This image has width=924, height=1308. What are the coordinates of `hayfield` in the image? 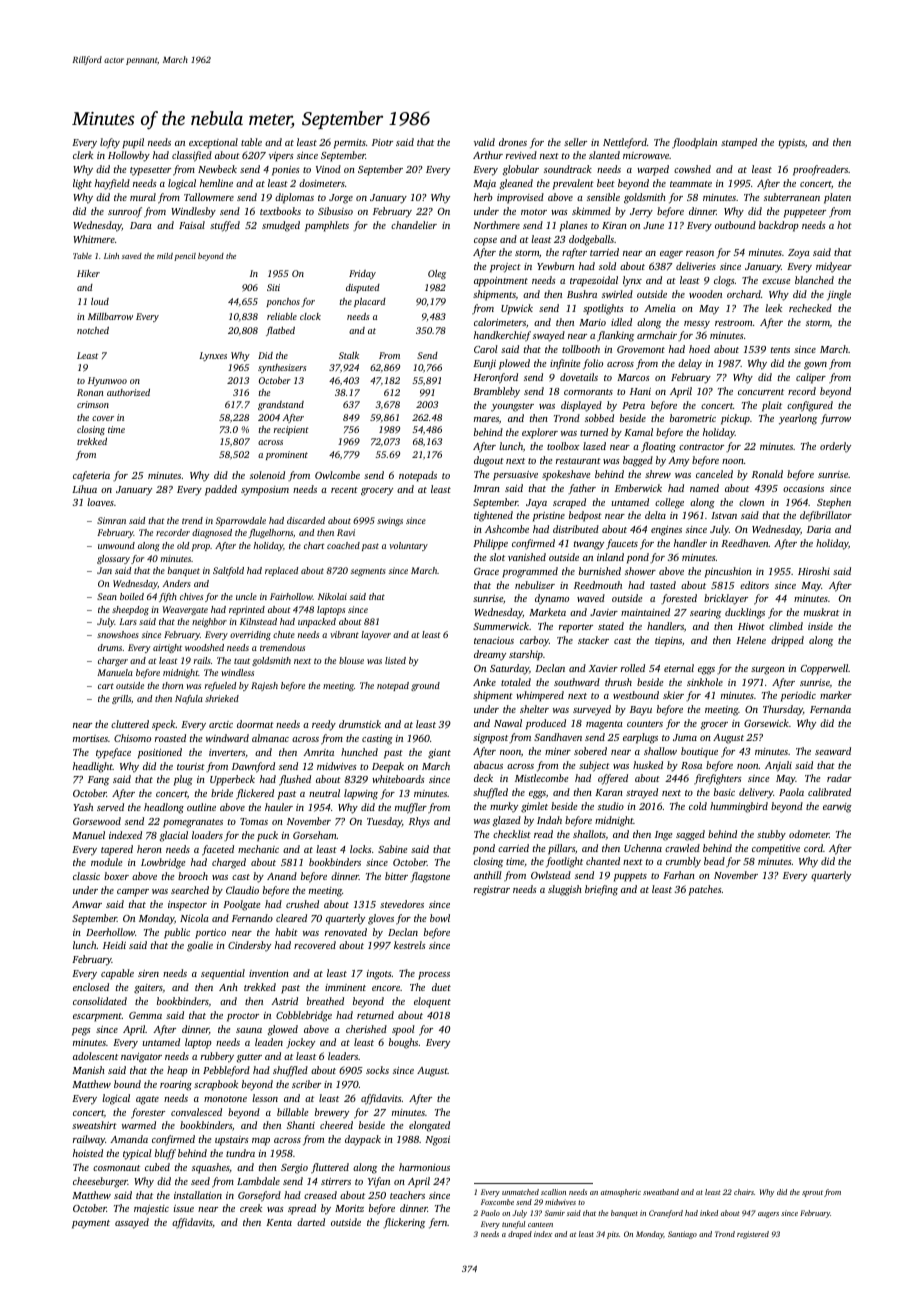 It's located at (112, 184).
